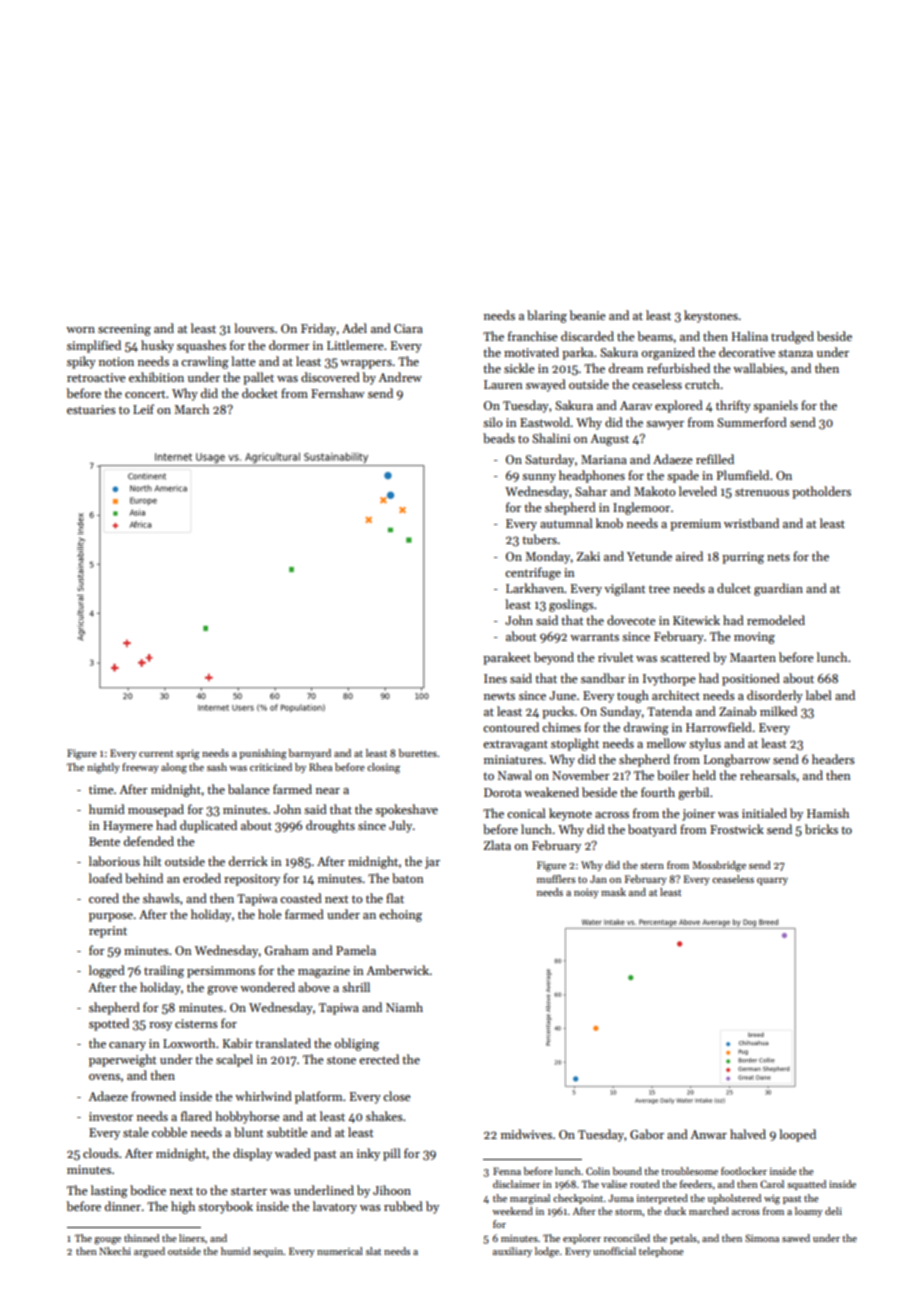  What do you see at coordinates (539, 478) in the image?
I see `sunny` at bounding box center [539, 478].
